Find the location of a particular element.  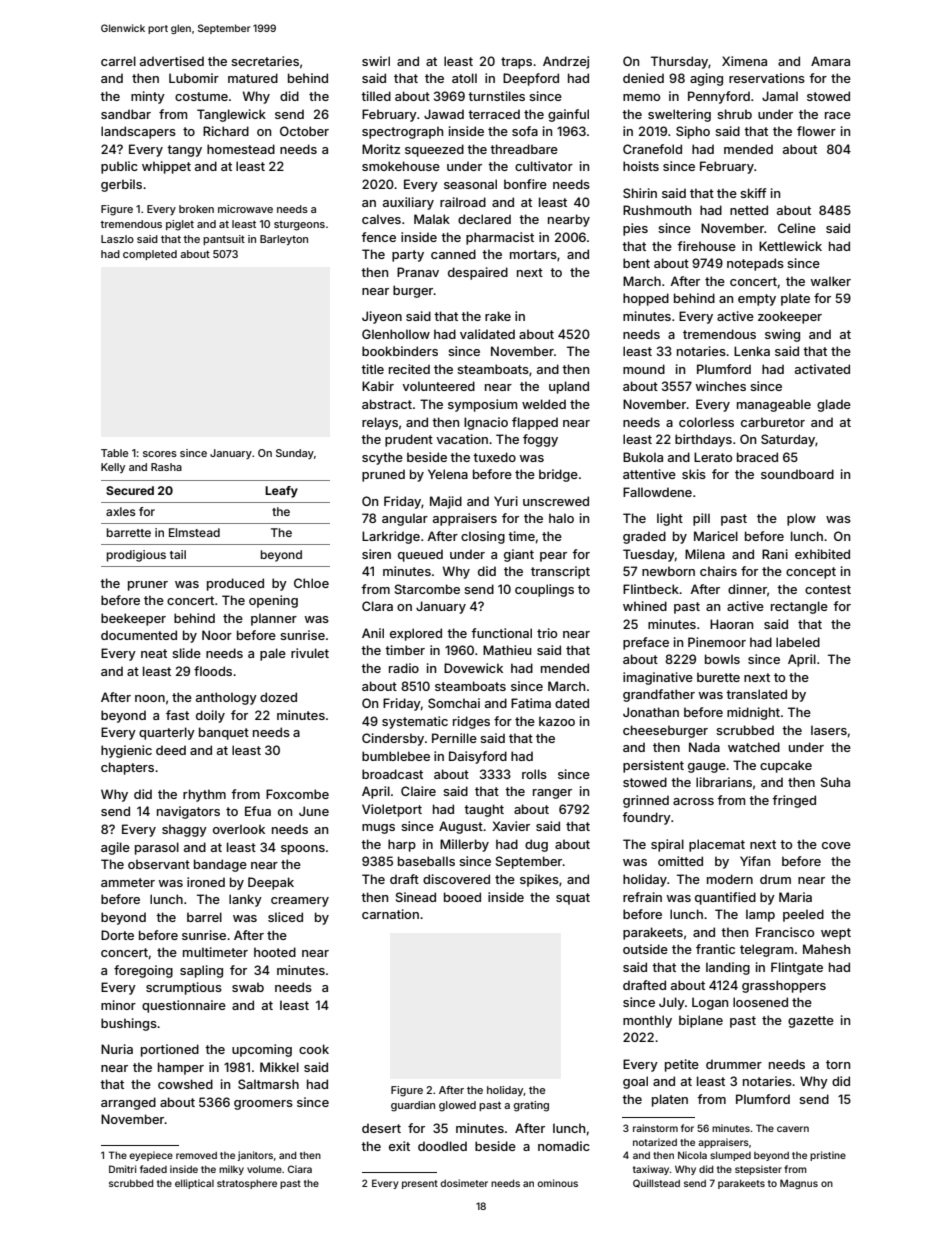

Maricel is located at coordinates (716, 536).
